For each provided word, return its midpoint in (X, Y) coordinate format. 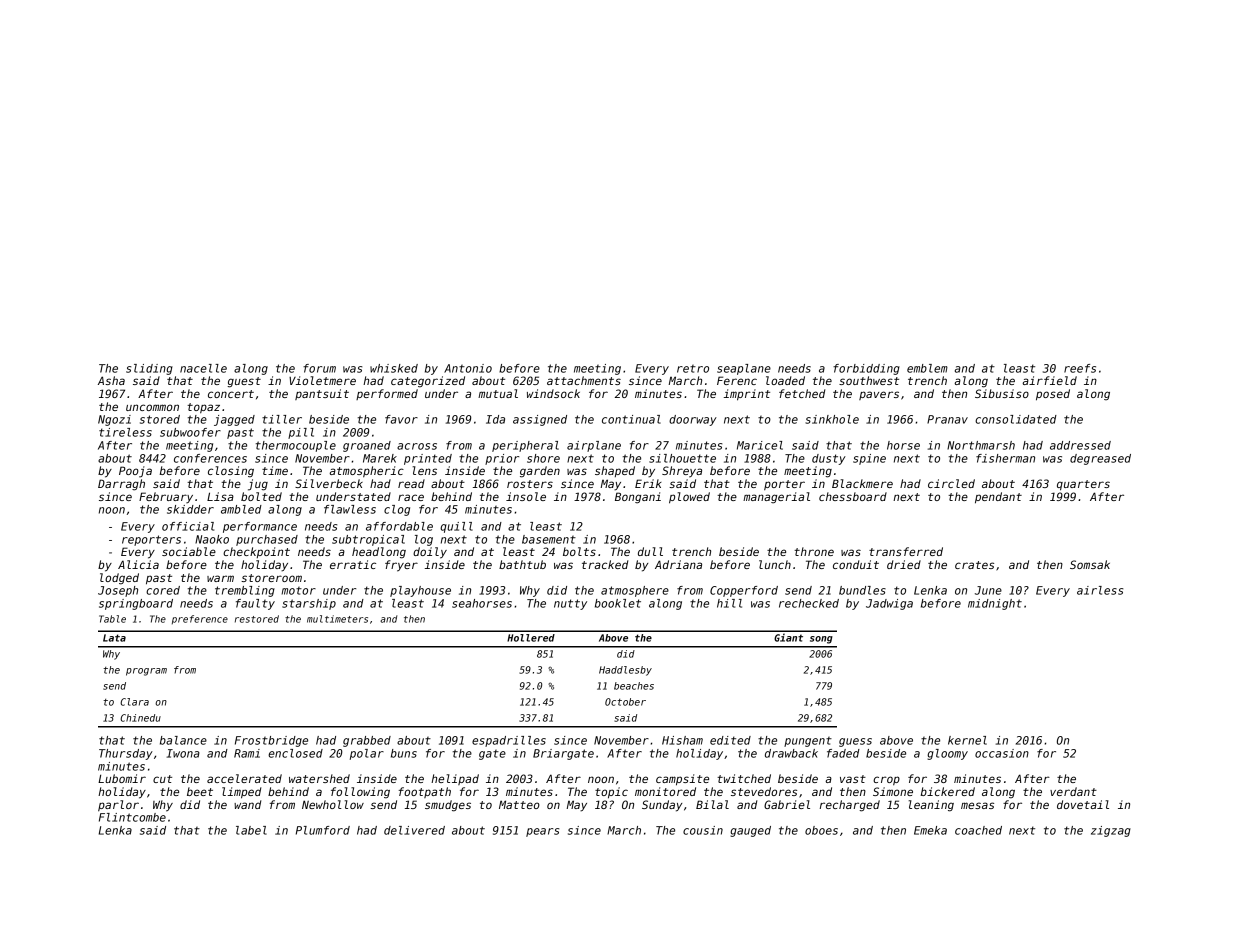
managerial (776, 498)
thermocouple (296, 446)
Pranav (947, 419)
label (251, 830)
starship (309, 604)
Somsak (1090, 564)
